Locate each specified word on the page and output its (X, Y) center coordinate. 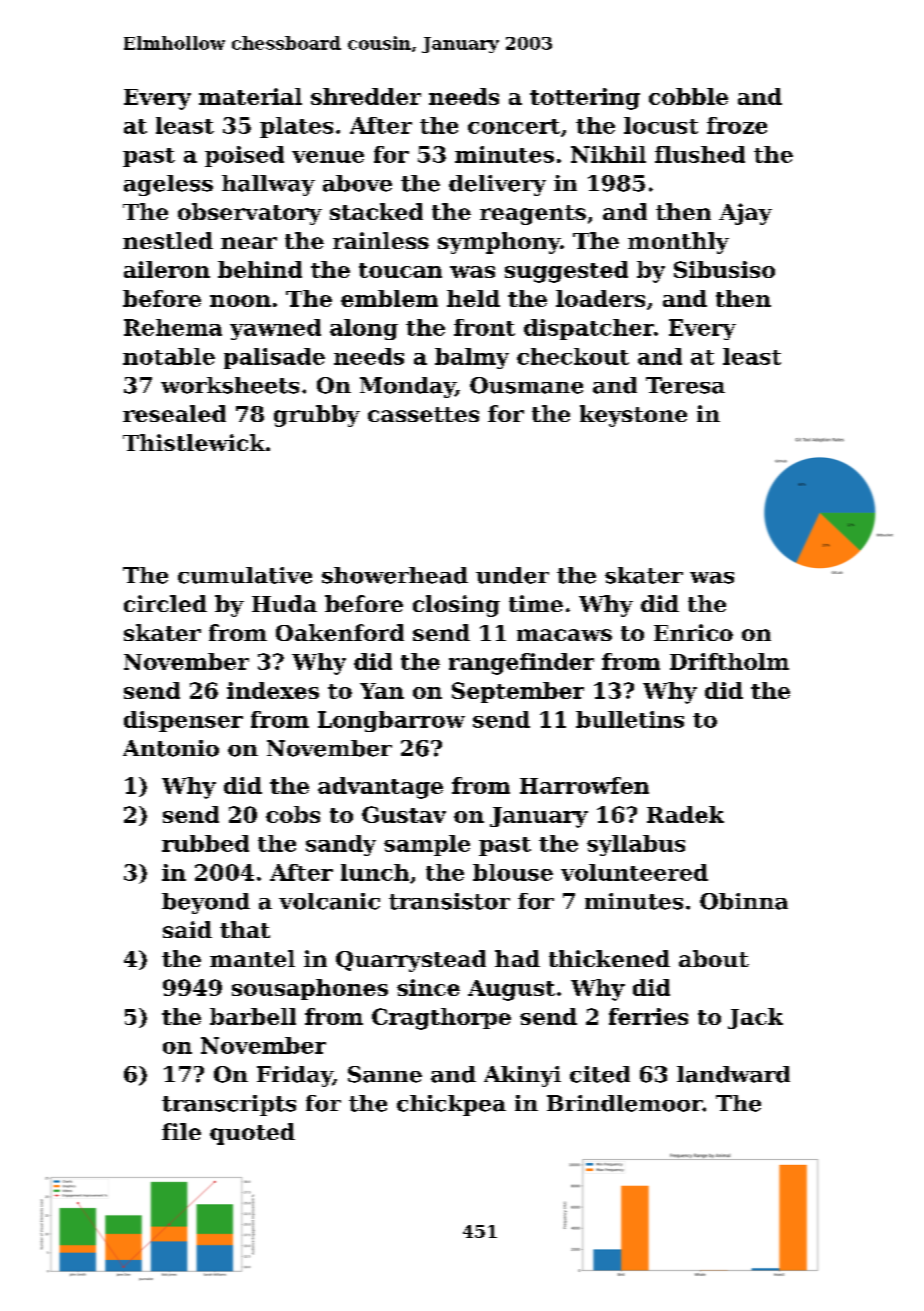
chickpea (451, 1105)
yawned (275, 329)
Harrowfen (584, 785)
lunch (375, 872)
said (187, 929)
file (181, 1131)
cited (600, 1074)
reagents (533, 215)
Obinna (744, 901)
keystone (633, 416)
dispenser (183, 721)
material (250, 96)
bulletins (630, 719)
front (484, 327)
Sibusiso (724, 269)
